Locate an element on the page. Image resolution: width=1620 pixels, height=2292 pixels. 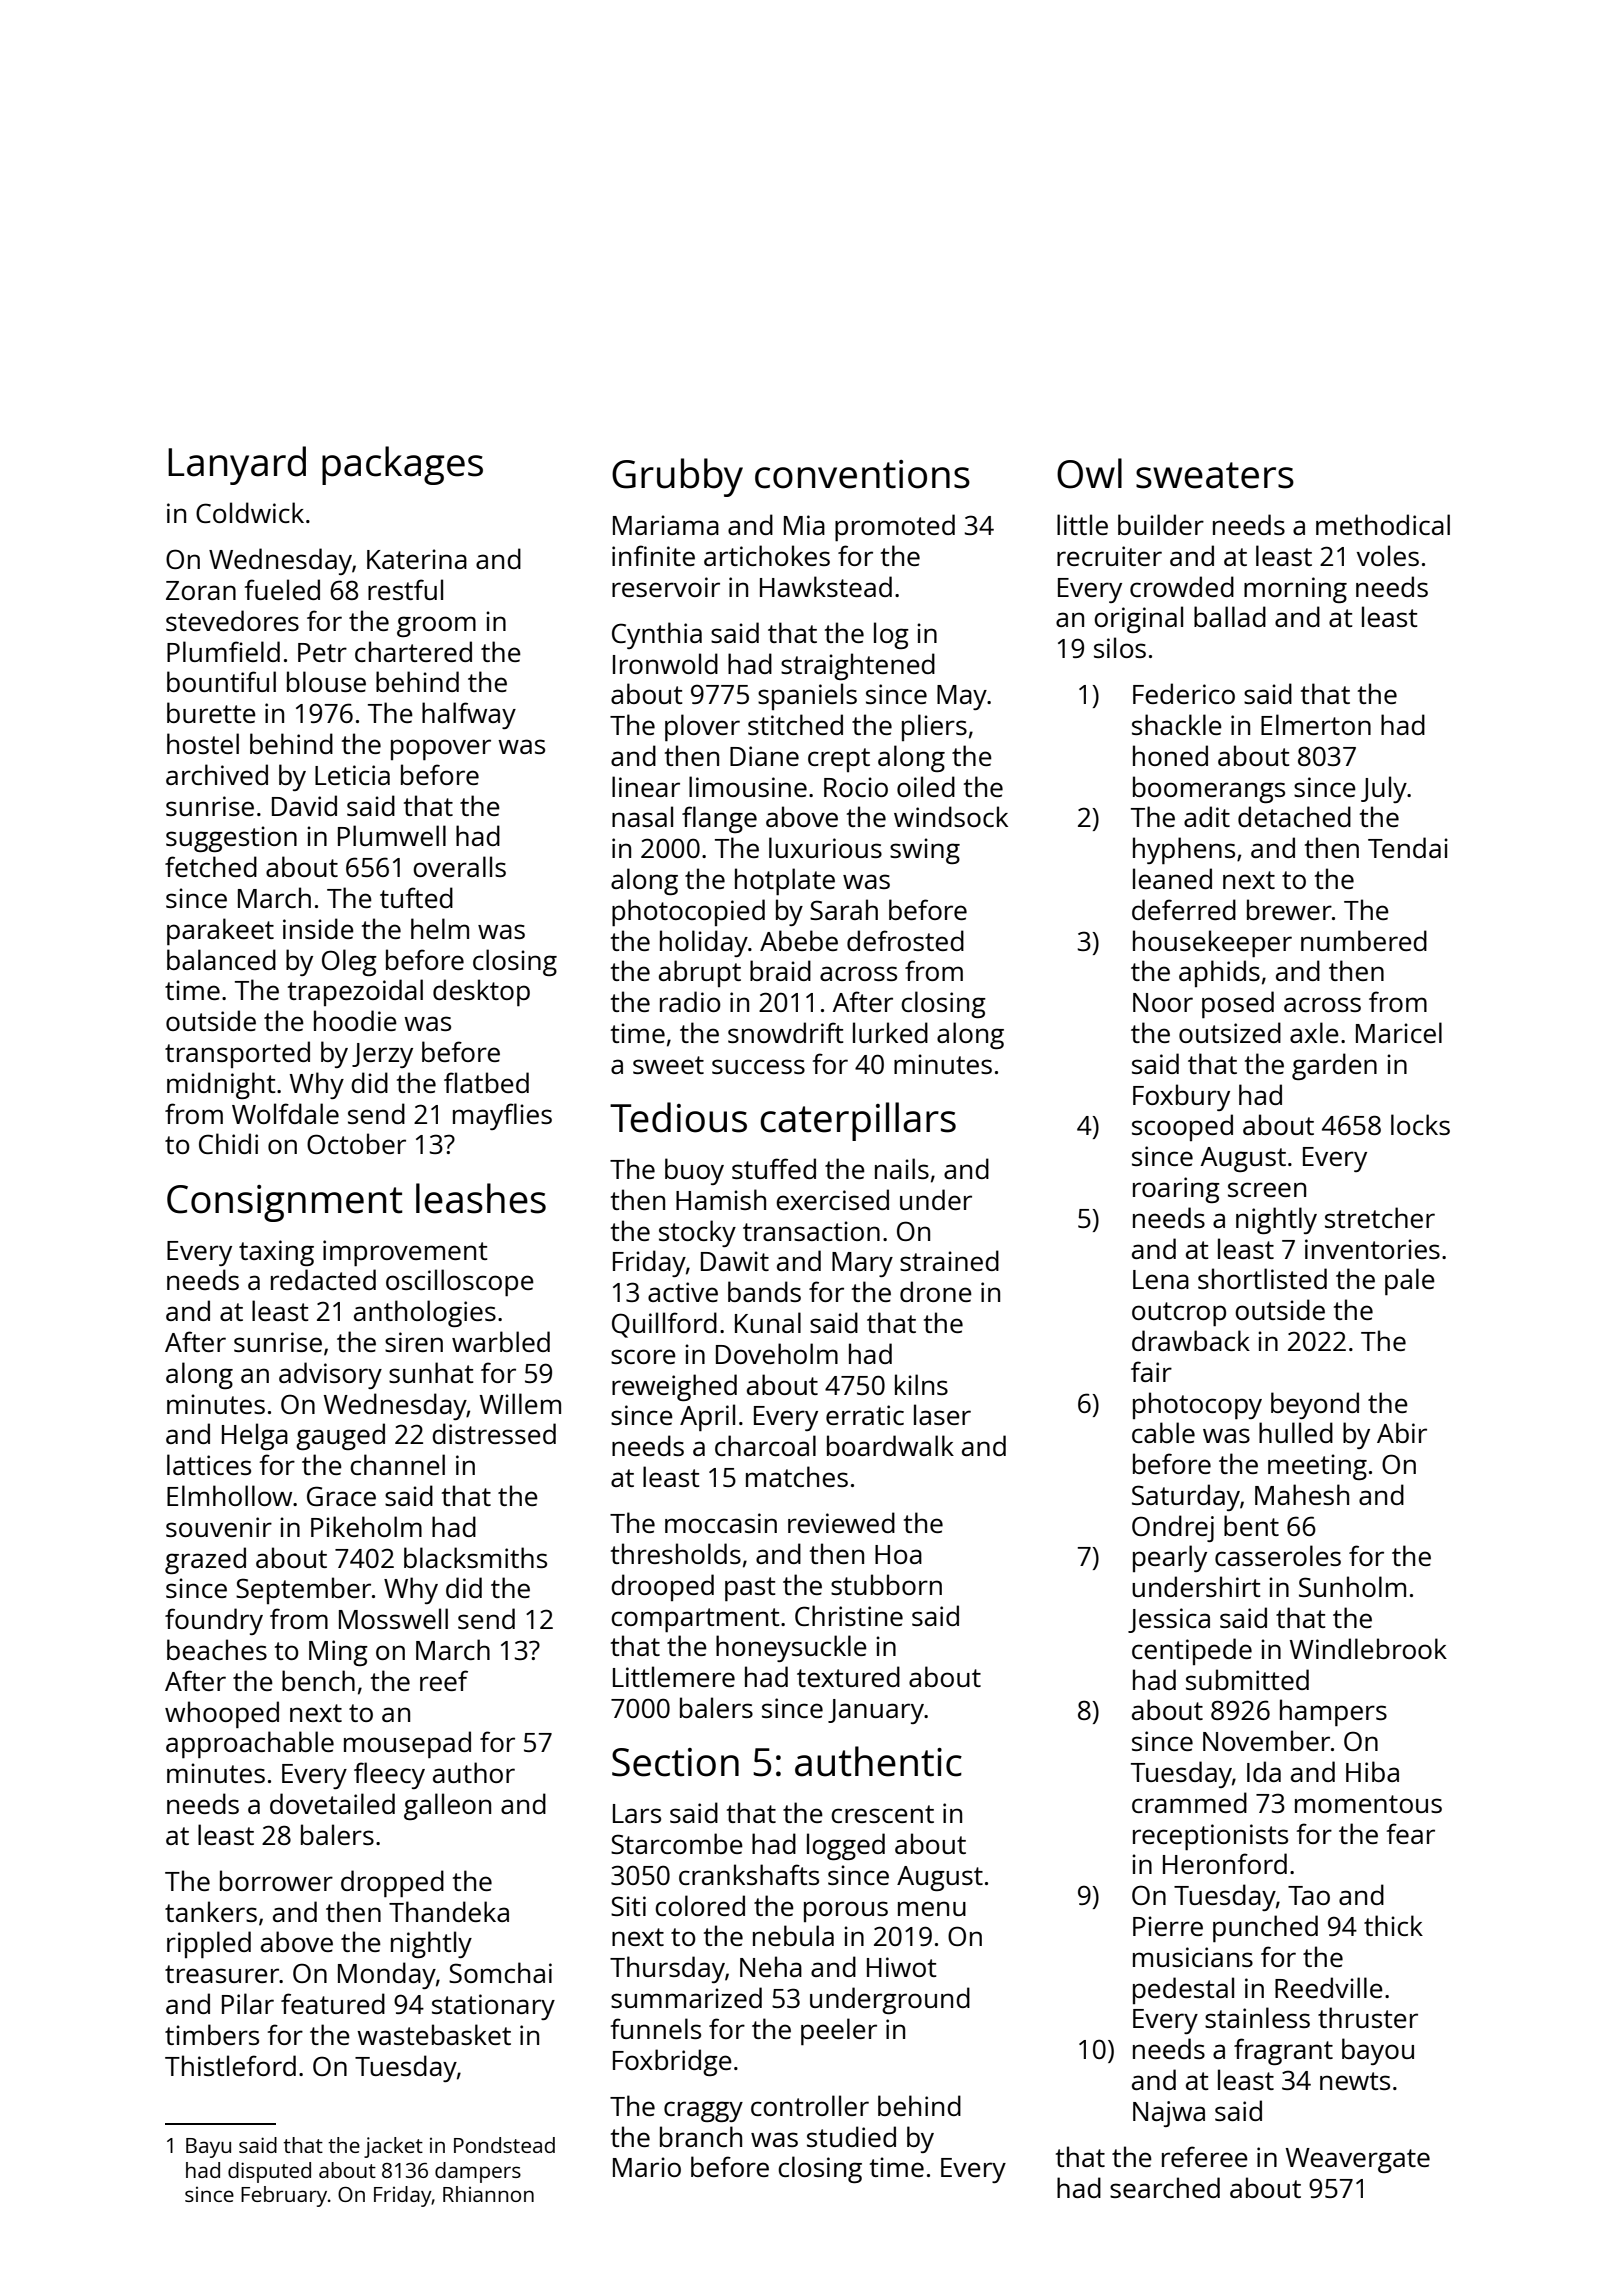
February is located at coordinates (284, 2196).
